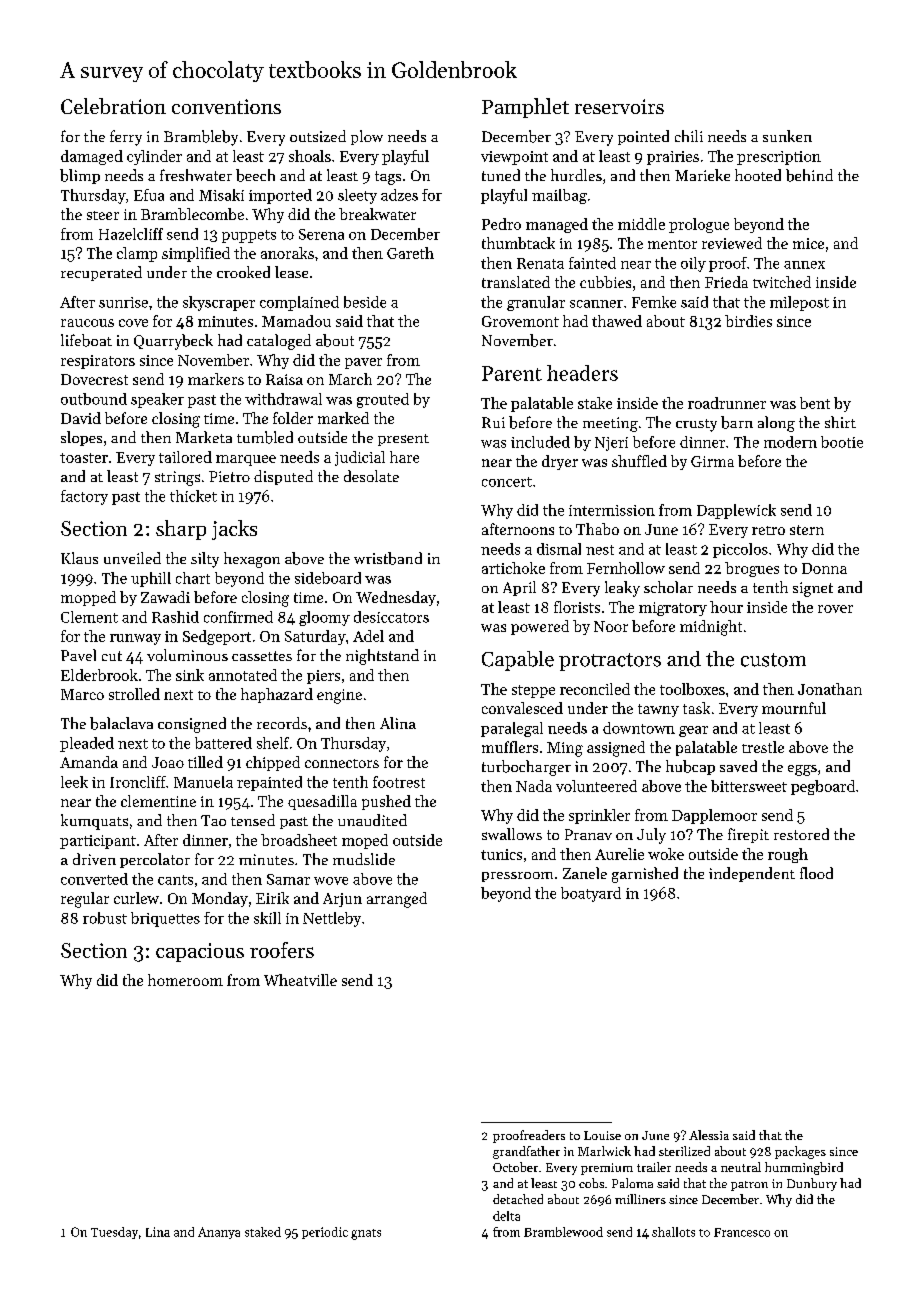  Describe the element at coordinates (815, 403) in the image. I see `bent` at that location.
